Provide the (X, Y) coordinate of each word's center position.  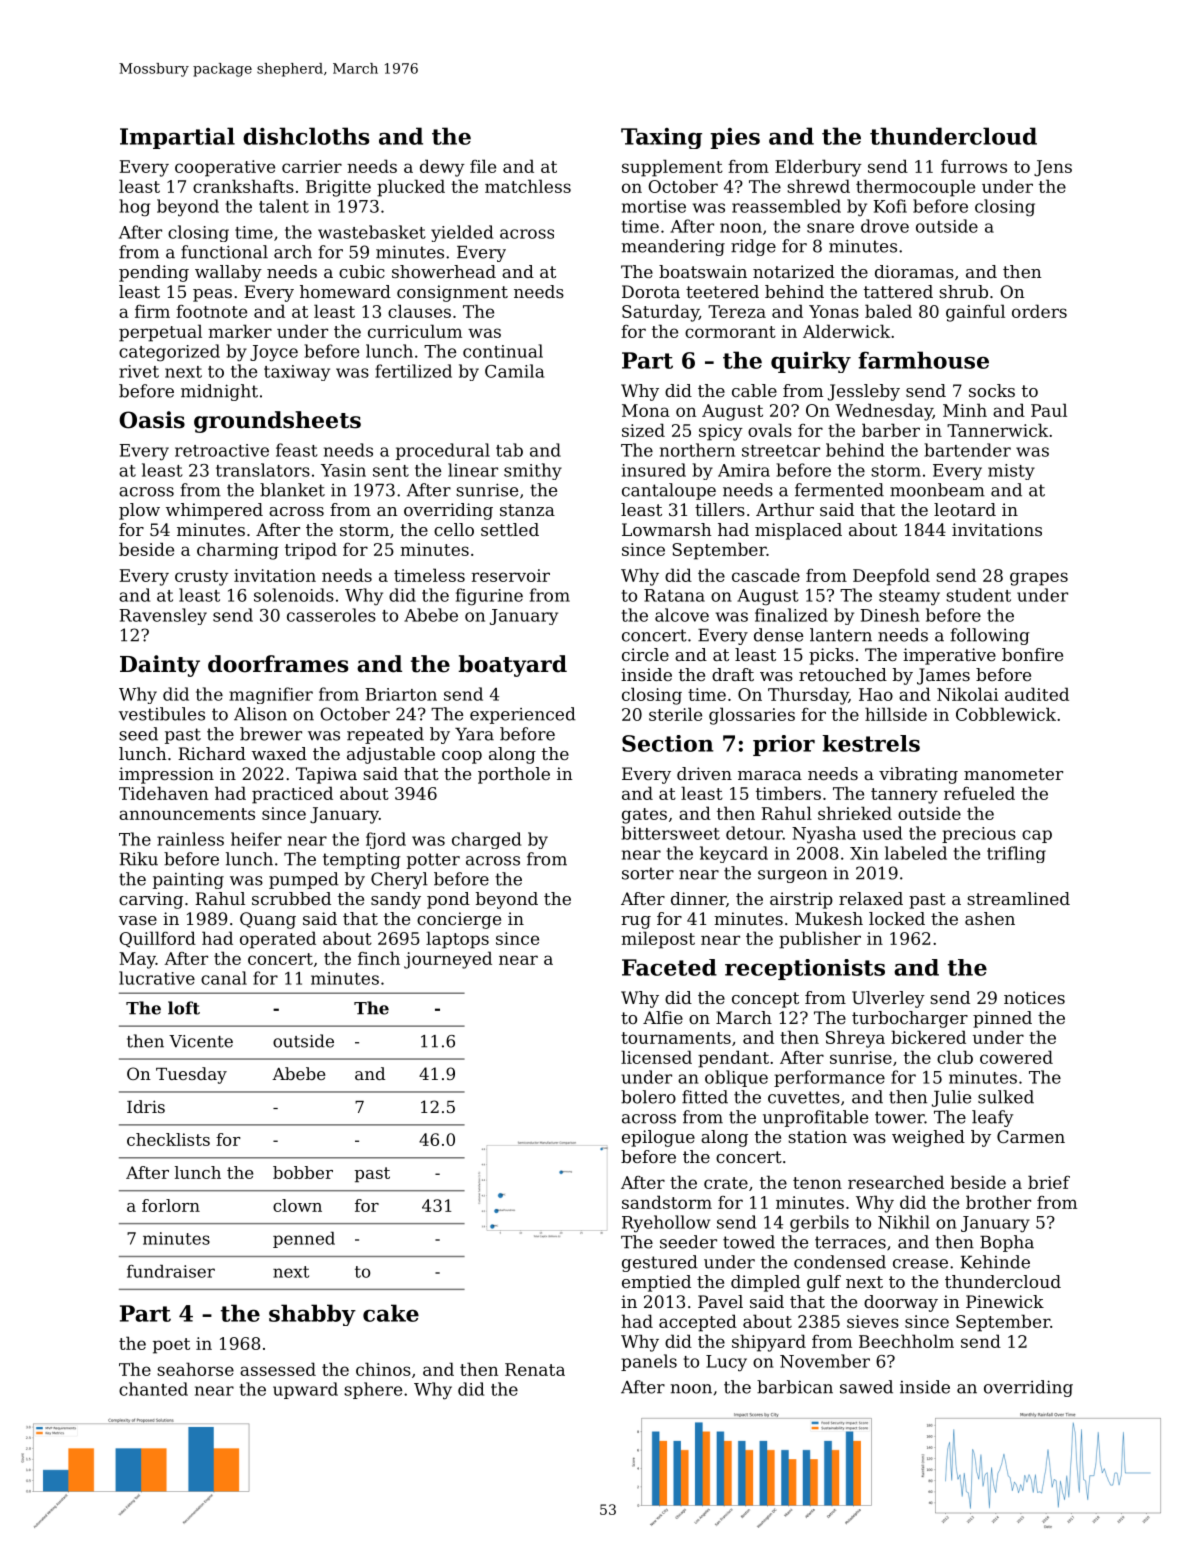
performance (829, 1078)
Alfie (663, 1017)
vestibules (162, 714)
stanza (527, 510)
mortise (654, 206)
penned (304, 1240)
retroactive (222, 450)
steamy (909, 598)
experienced (523, 715)
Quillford (157, 939)
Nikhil (904, 1222)
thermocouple (915, 188)
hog (134, 208)
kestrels (871, 743)
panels (649, 1362)
